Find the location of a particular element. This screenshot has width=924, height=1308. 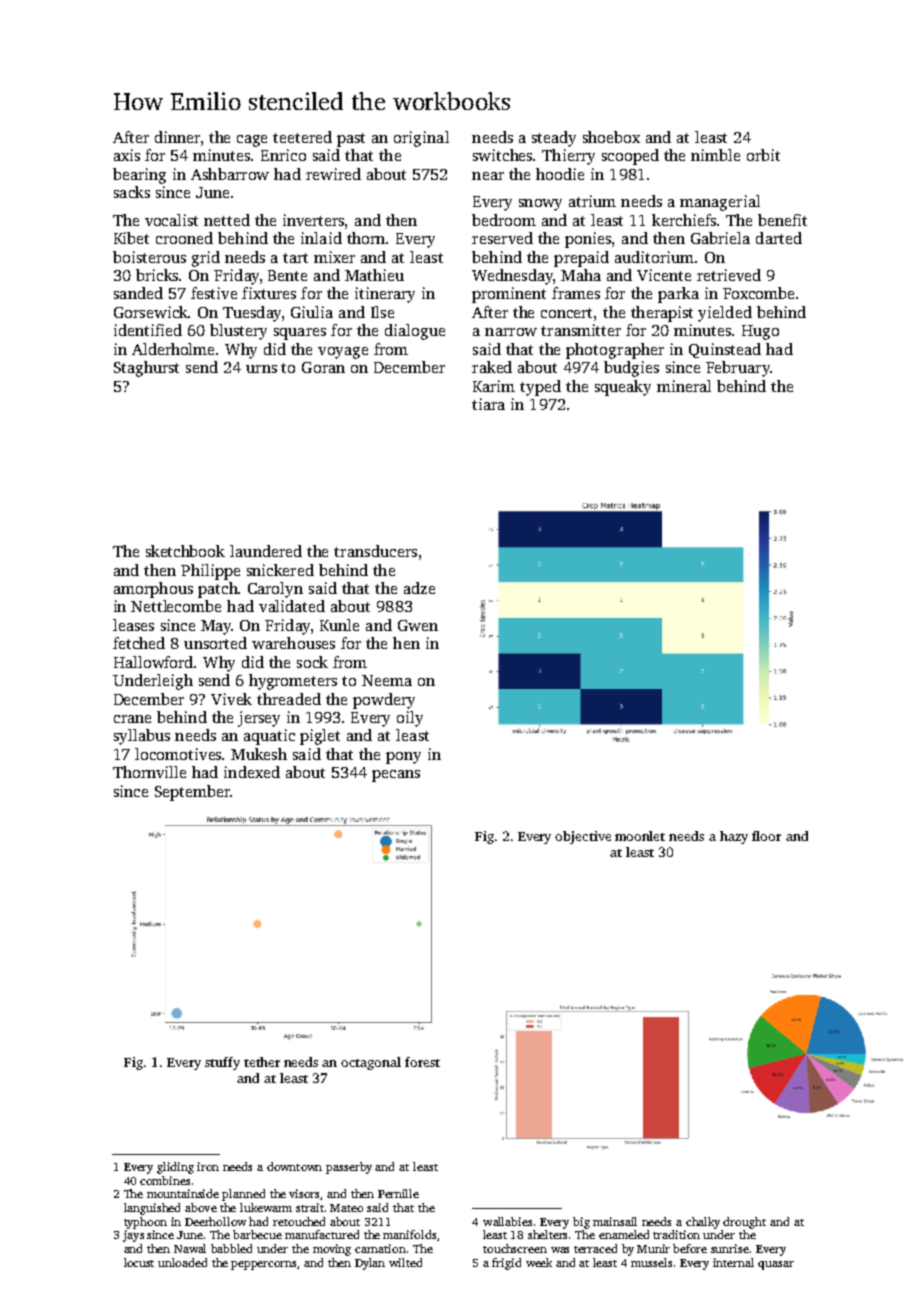

floor is located at coordinates (766, 836).
